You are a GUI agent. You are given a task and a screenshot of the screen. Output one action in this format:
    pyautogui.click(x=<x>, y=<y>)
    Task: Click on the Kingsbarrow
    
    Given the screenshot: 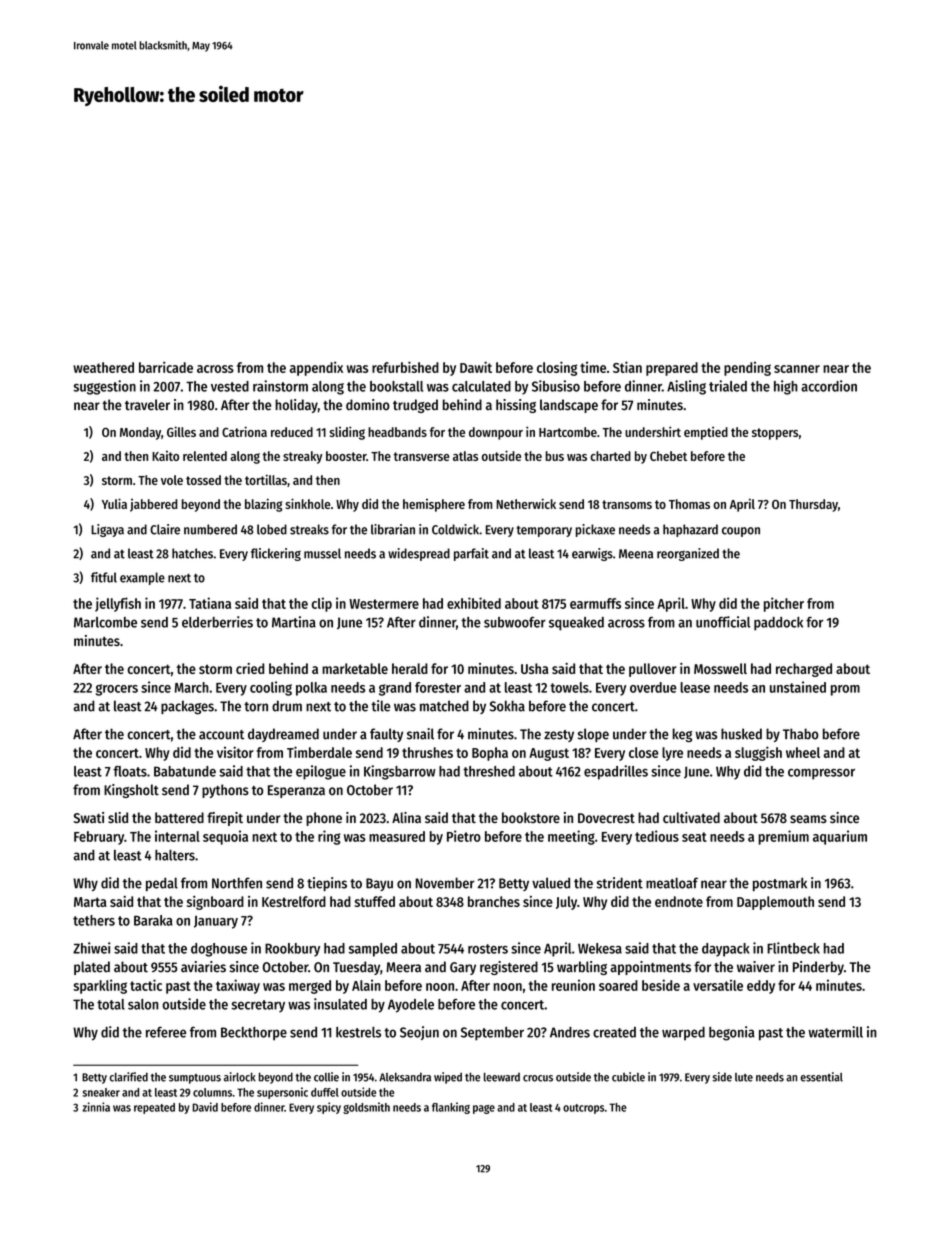 What is the action you would take?
    pyautogui.click(x=400, y=772)
